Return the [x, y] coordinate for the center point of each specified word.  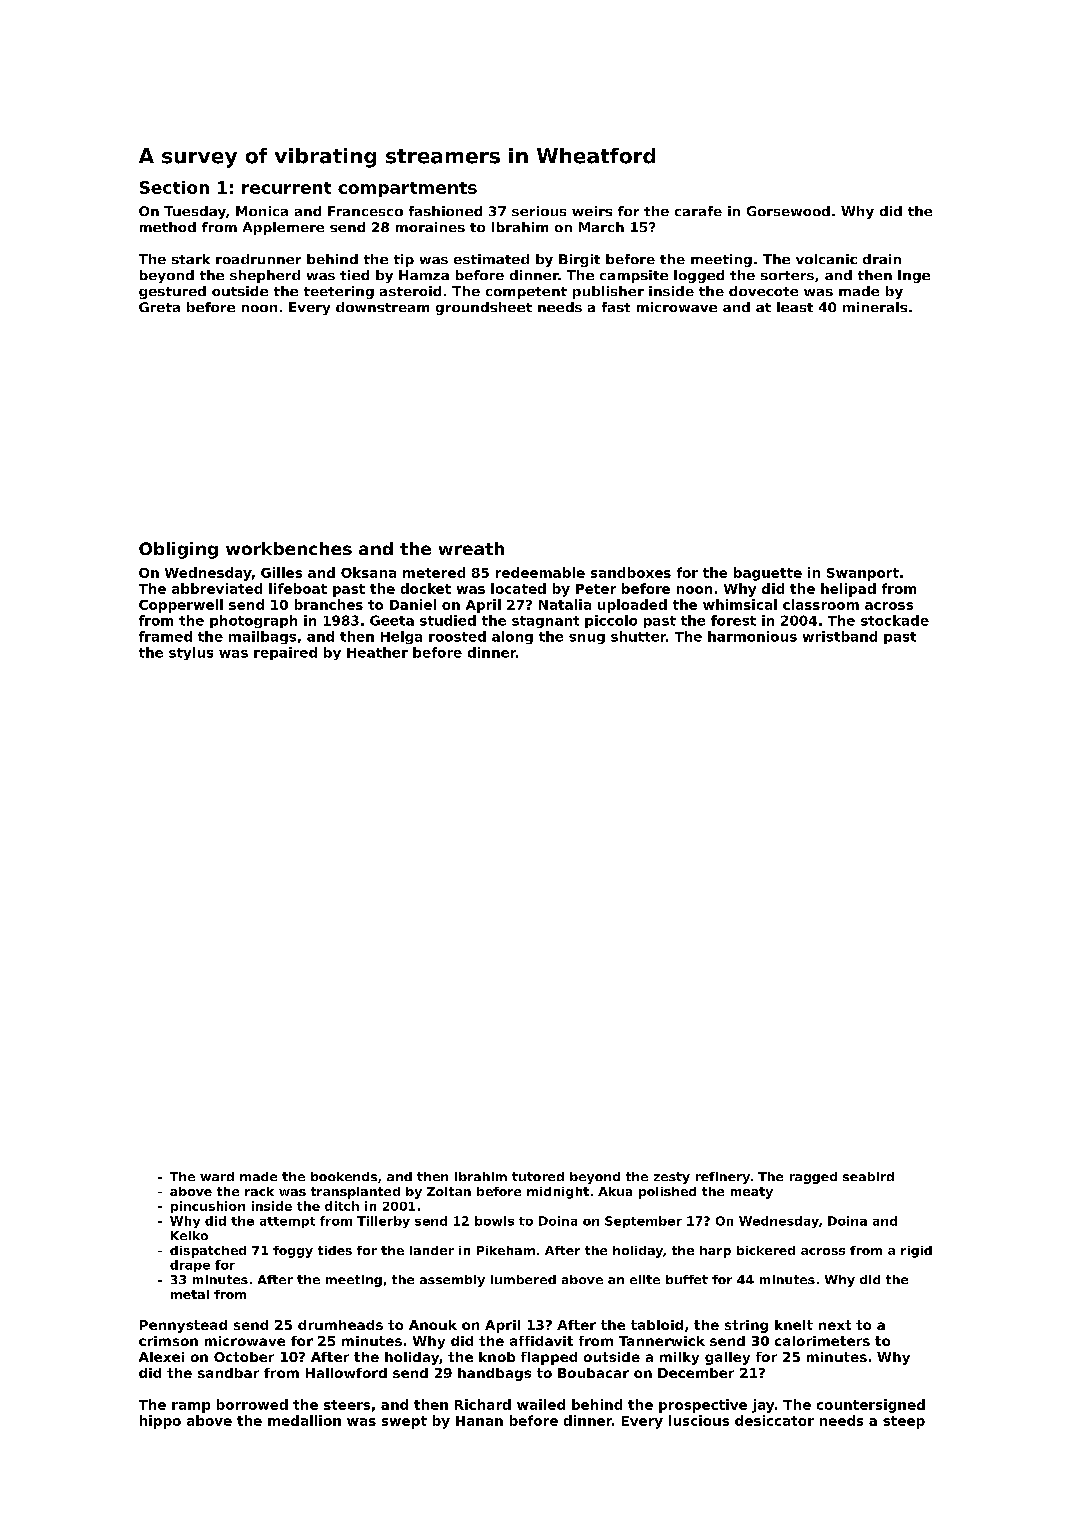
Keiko [189, 1235]
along [512, 637]
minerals [875, 307]
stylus [191, 653]
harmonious [752, 636]
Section [174, 187]
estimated [491, 259]
